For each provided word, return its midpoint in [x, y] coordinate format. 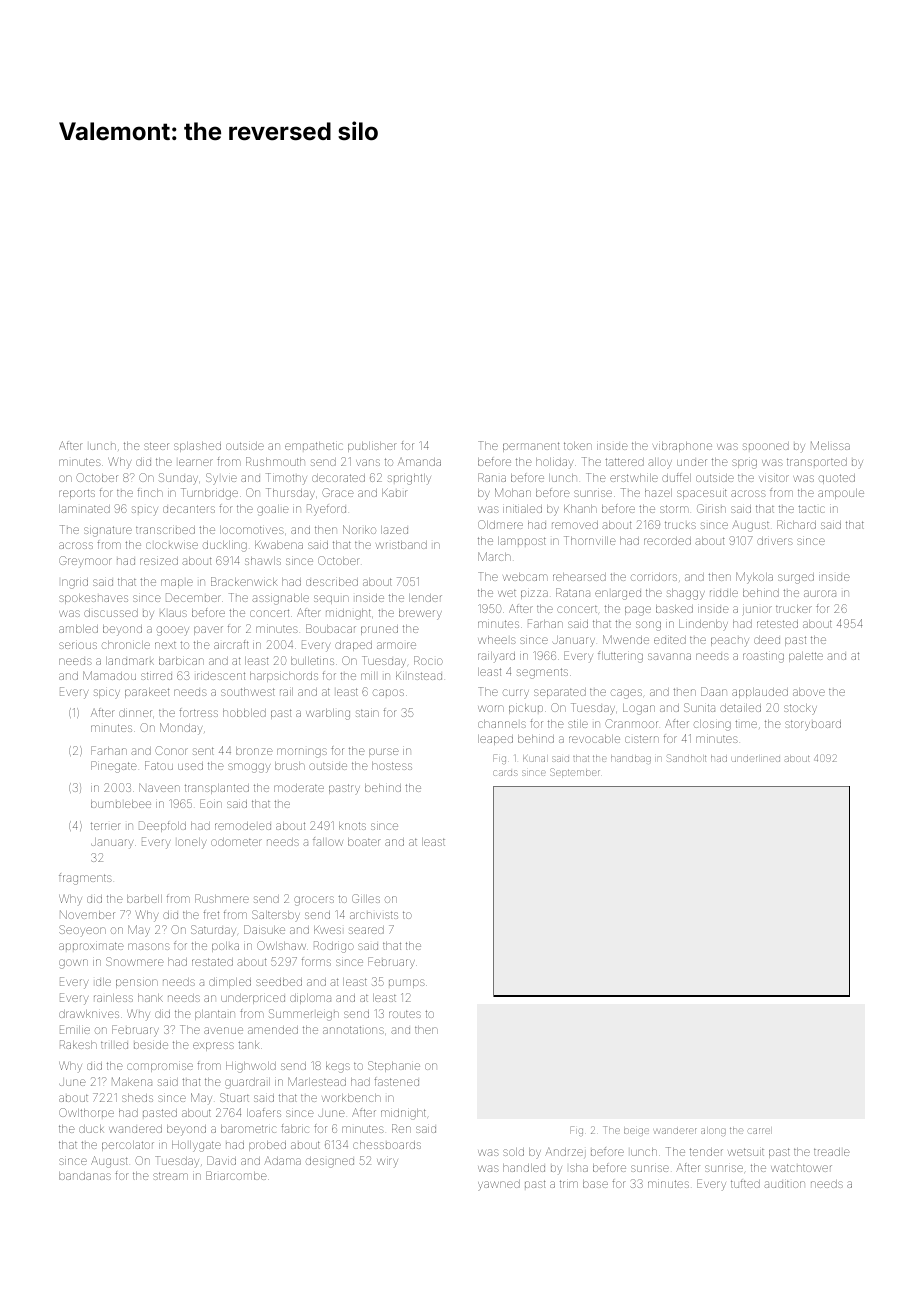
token [578, 446]
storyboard [813, 725]
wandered [135, 1129]
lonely [192, 843]
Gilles [366, 898]
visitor [774, 478]
